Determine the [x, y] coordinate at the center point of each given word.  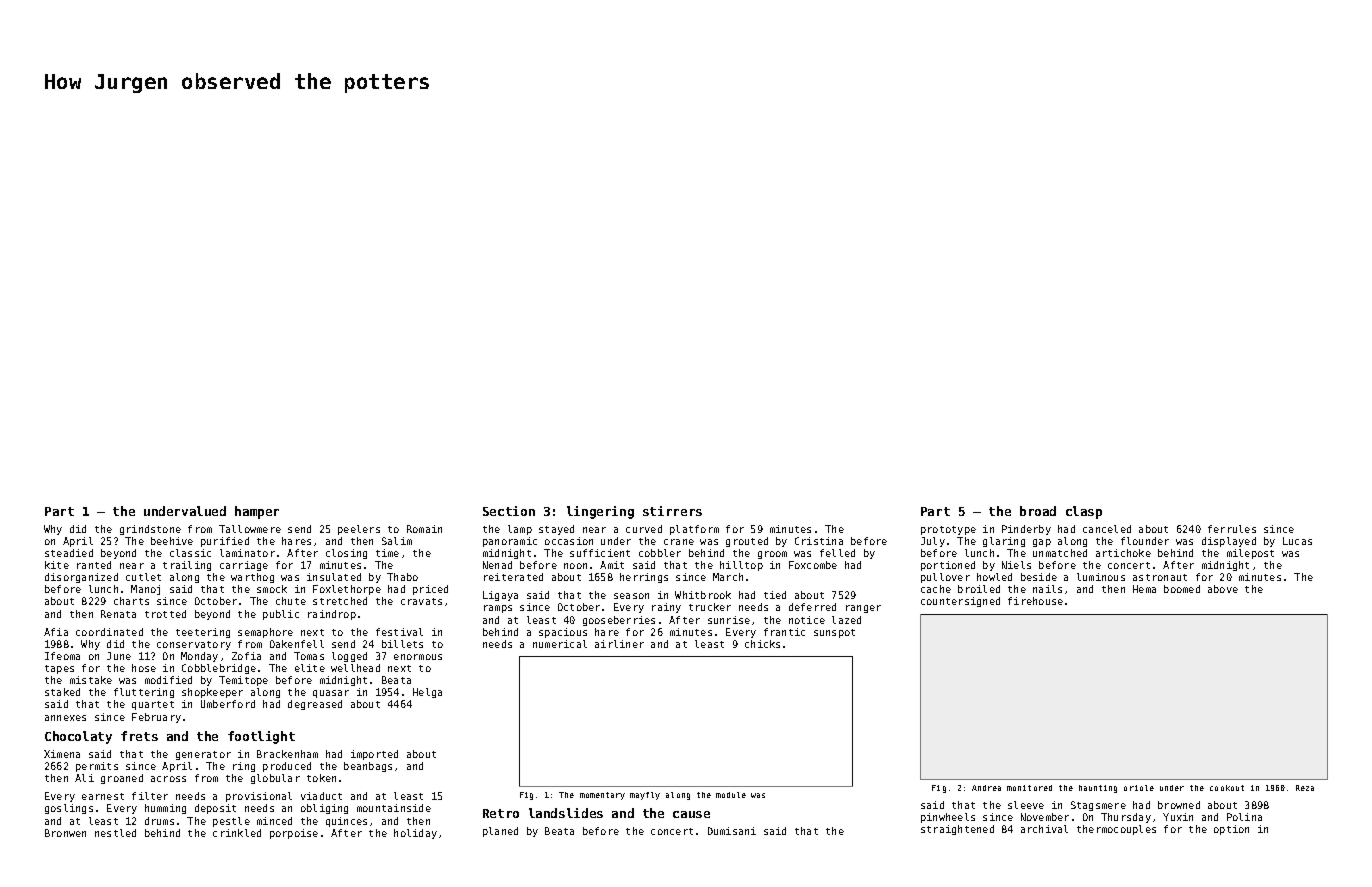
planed [500, 832]
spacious [563, 633]
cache [936, 589]
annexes [65, 718]
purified [225, 542]
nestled [115, 833]
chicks [762, 644]
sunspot [834, 633]
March [728, 577]
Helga [427, 693]
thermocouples [1116, 830]
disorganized [81, 578]
